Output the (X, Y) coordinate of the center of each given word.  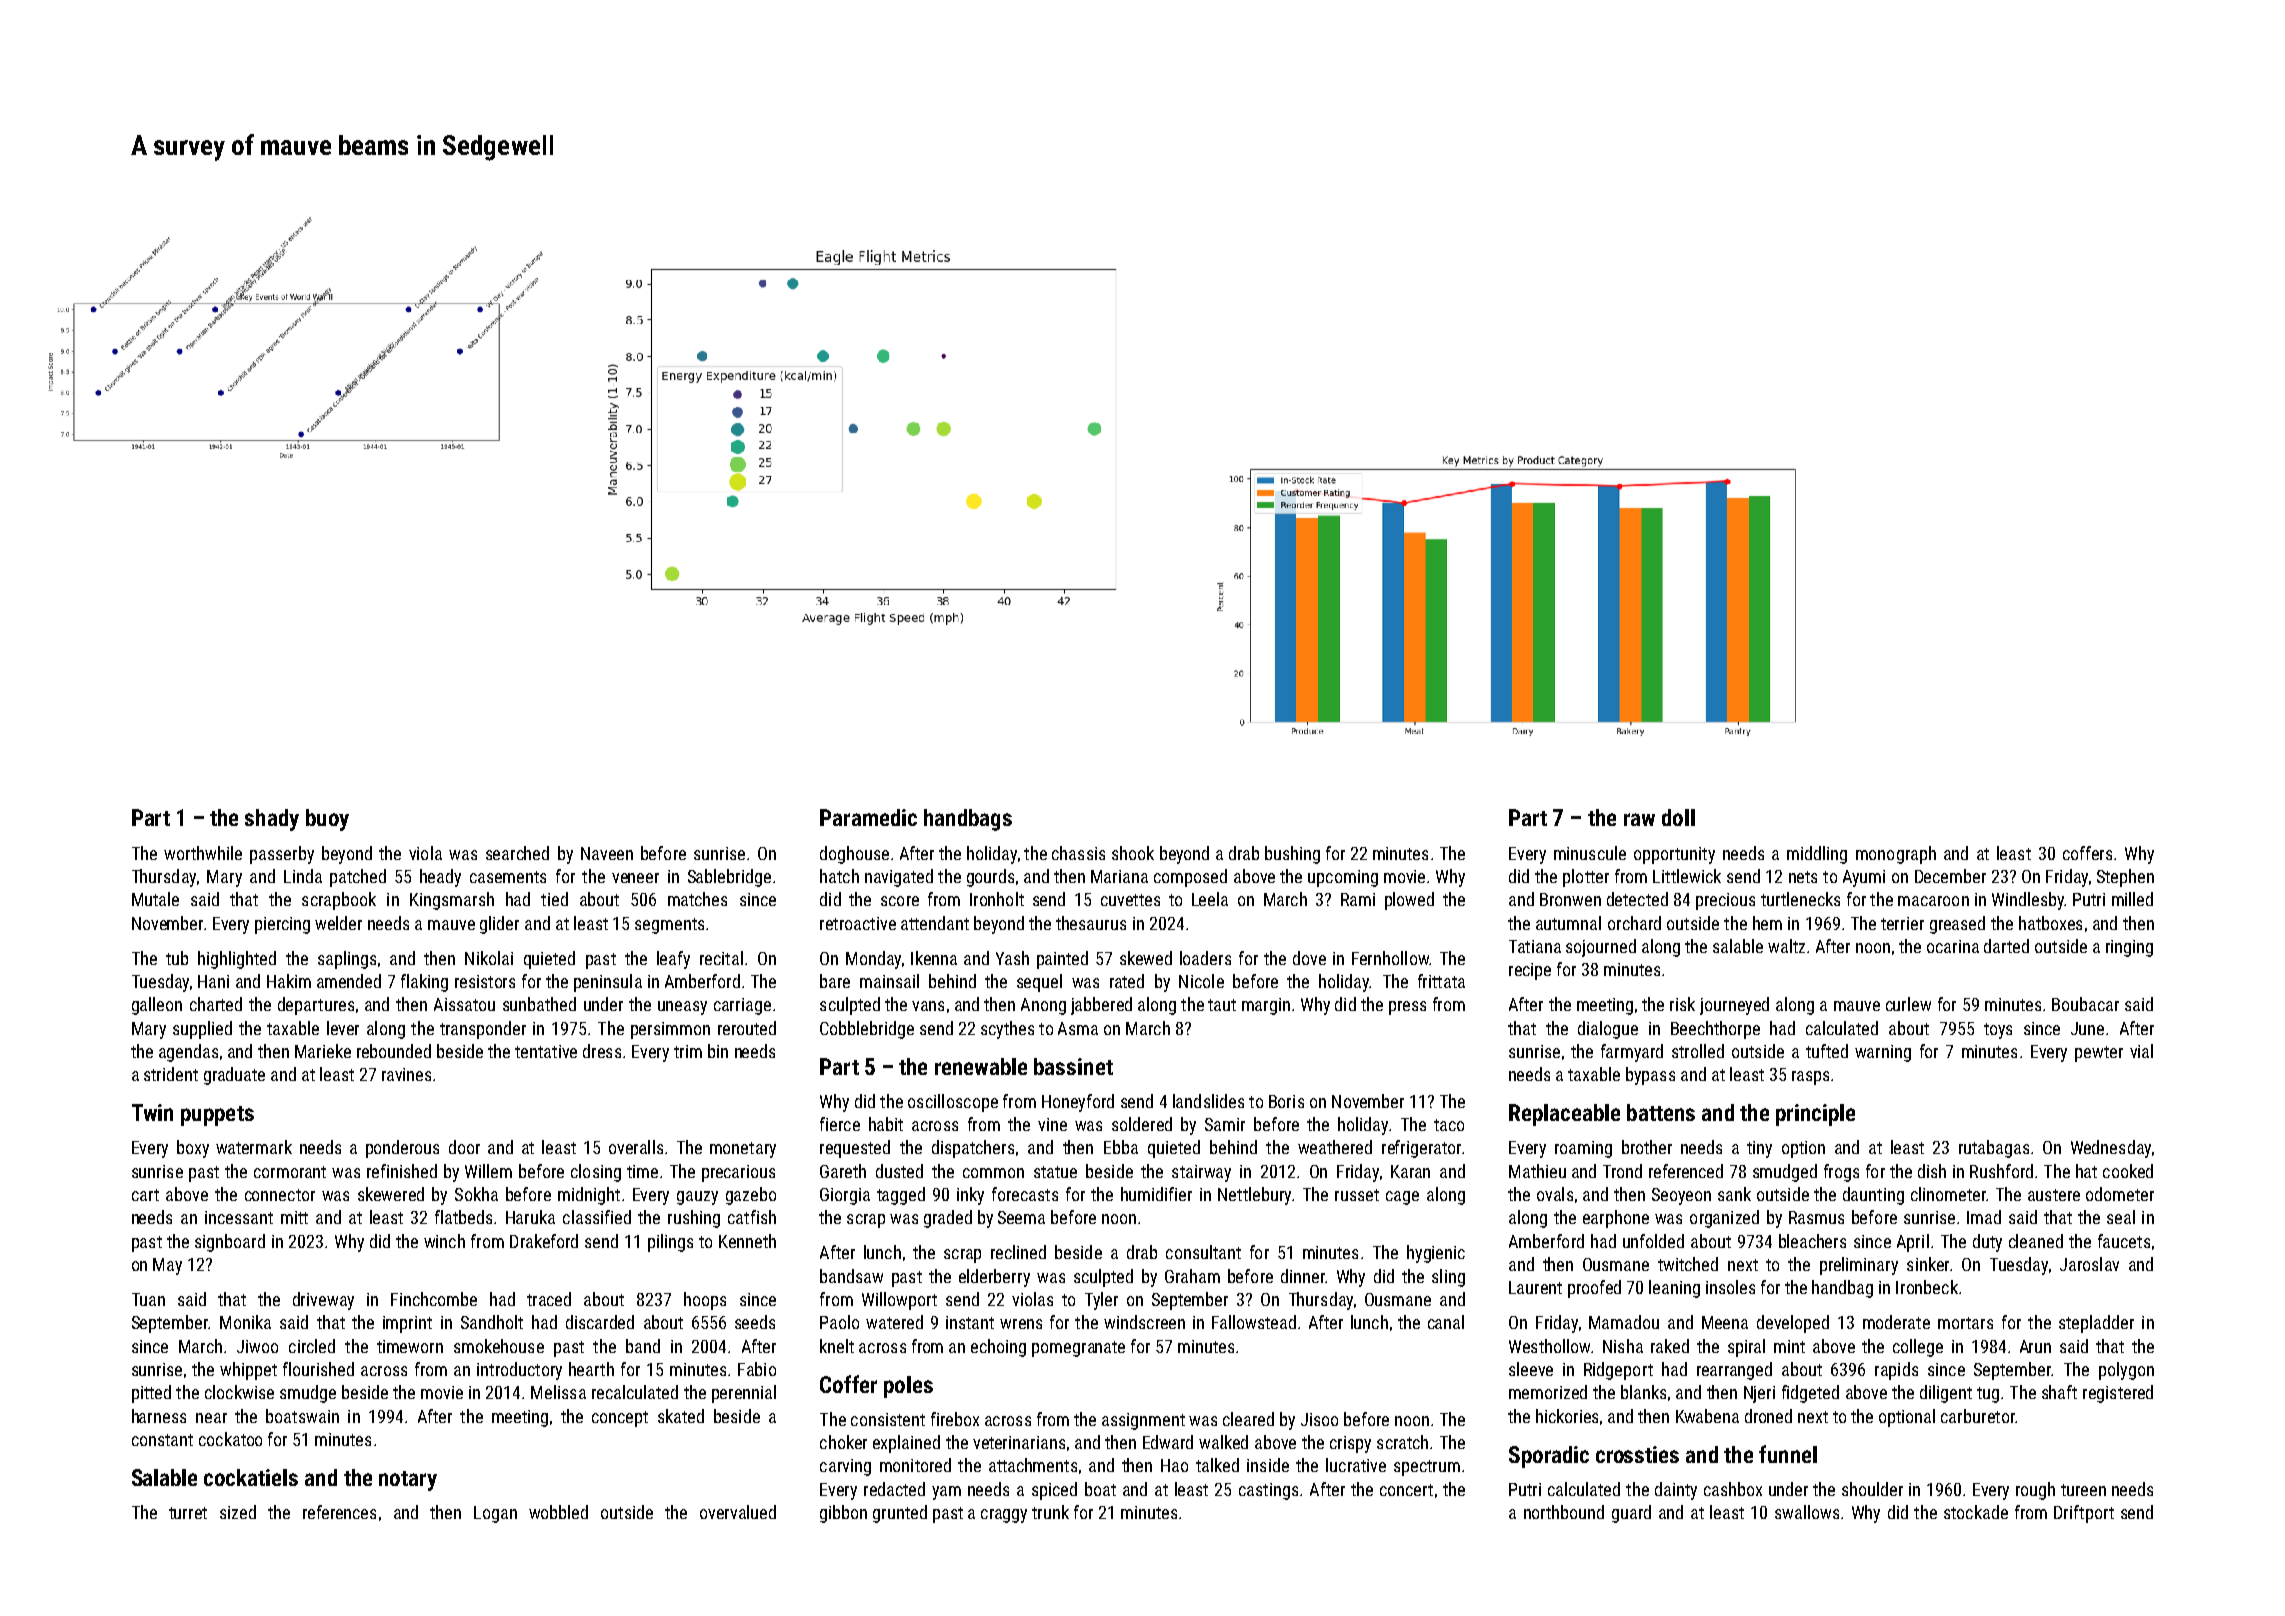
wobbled (558, 1512)
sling (1448, 1278)
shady (272, 820)
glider (499, 925)
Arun (2035, 1346)
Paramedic (868, 817)
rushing (694, 1219)
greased (1957, 925)
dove (1309, 958)
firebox (955, 1419)
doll (1678, 817)
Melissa (558, 1392)
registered (2118, 1394)
